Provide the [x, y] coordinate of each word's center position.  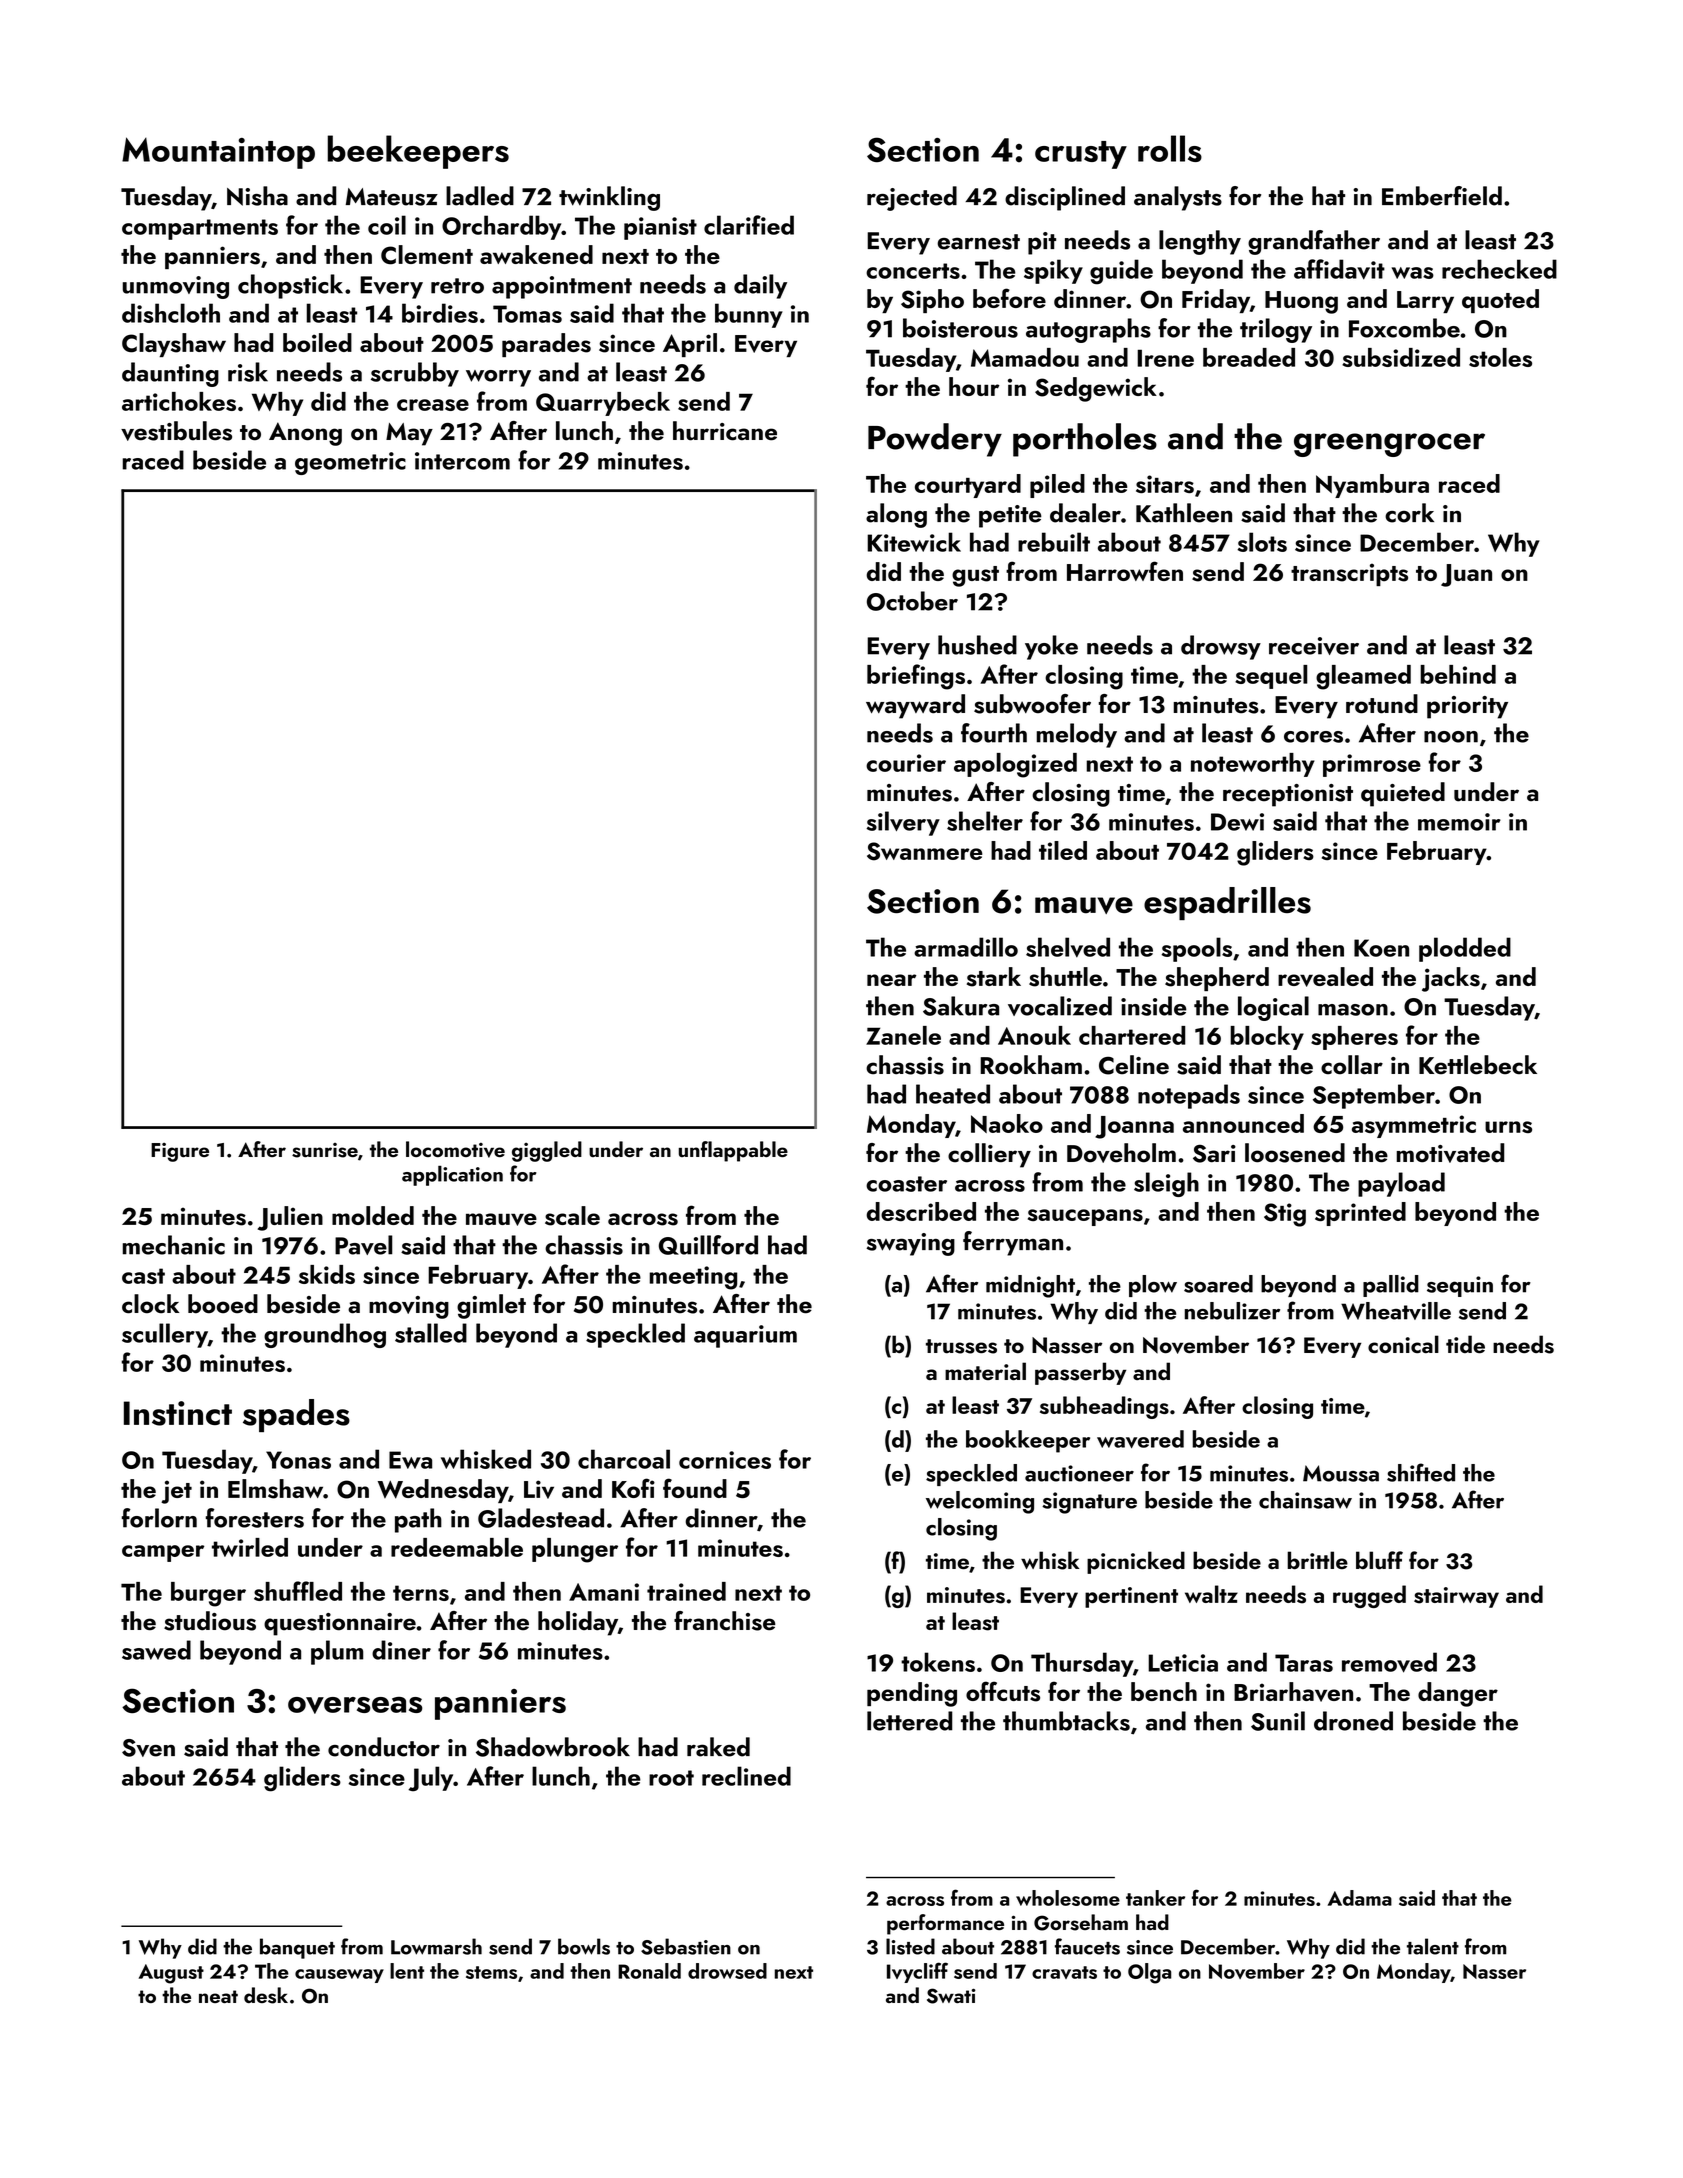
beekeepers [418, 152]
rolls [1170, 148]
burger [208, 1594]
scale [572, 1216]
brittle [1317, 1560]
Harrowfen [1125, 571]
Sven [148, 1748]
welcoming [980, 1502]
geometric [350, 463]
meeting [693, 1278]
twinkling [609, 198]
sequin [1460, 1286]
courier [906, 763]
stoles [1500, 357]
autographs [1088, 330]
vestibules [176, 431]
